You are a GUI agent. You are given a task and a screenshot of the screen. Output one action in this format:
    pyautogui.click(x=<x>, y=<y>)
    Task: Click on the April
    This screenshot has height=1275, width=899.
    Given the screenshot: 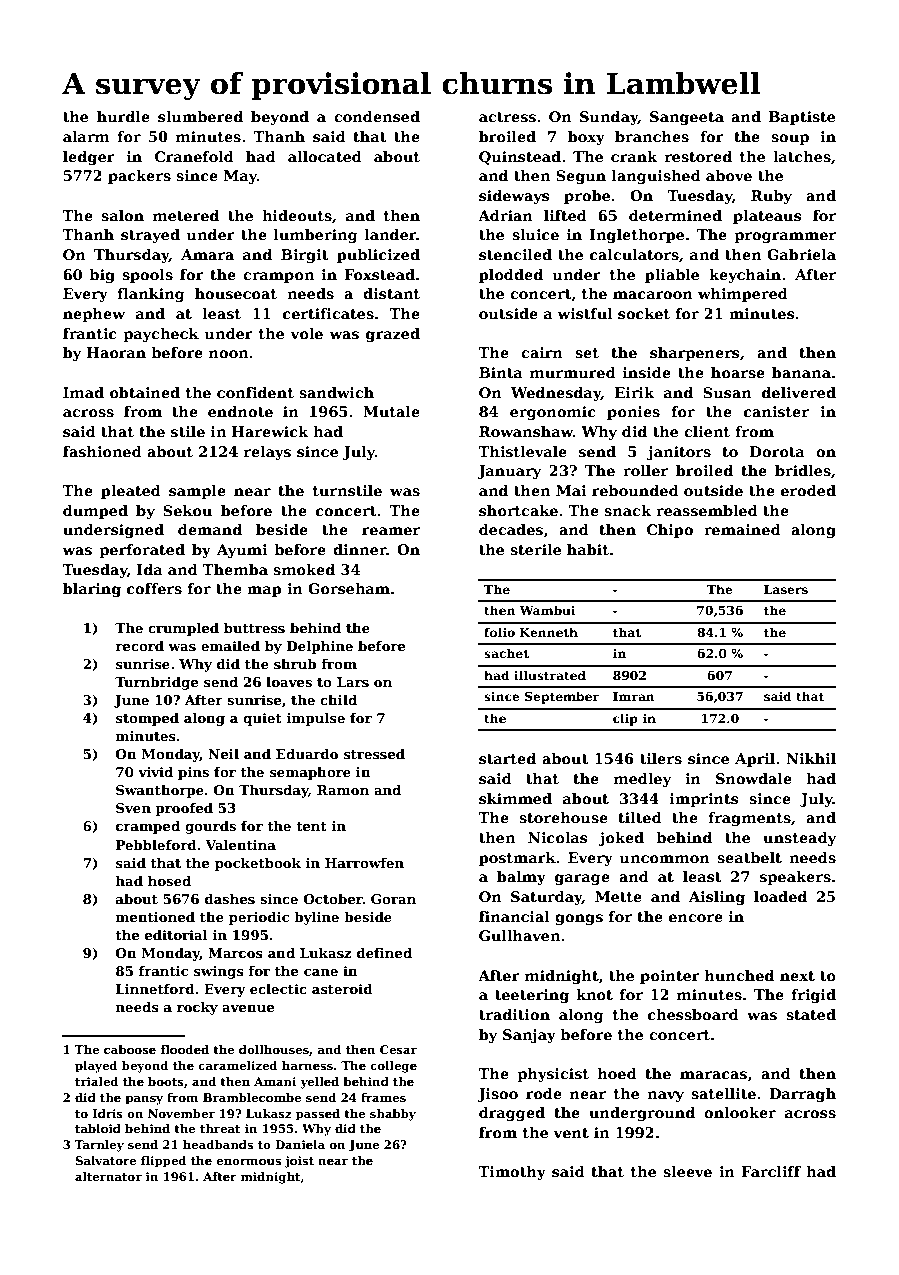 What is the action you would take?
    pyautogui.click(x=755, y=760)
